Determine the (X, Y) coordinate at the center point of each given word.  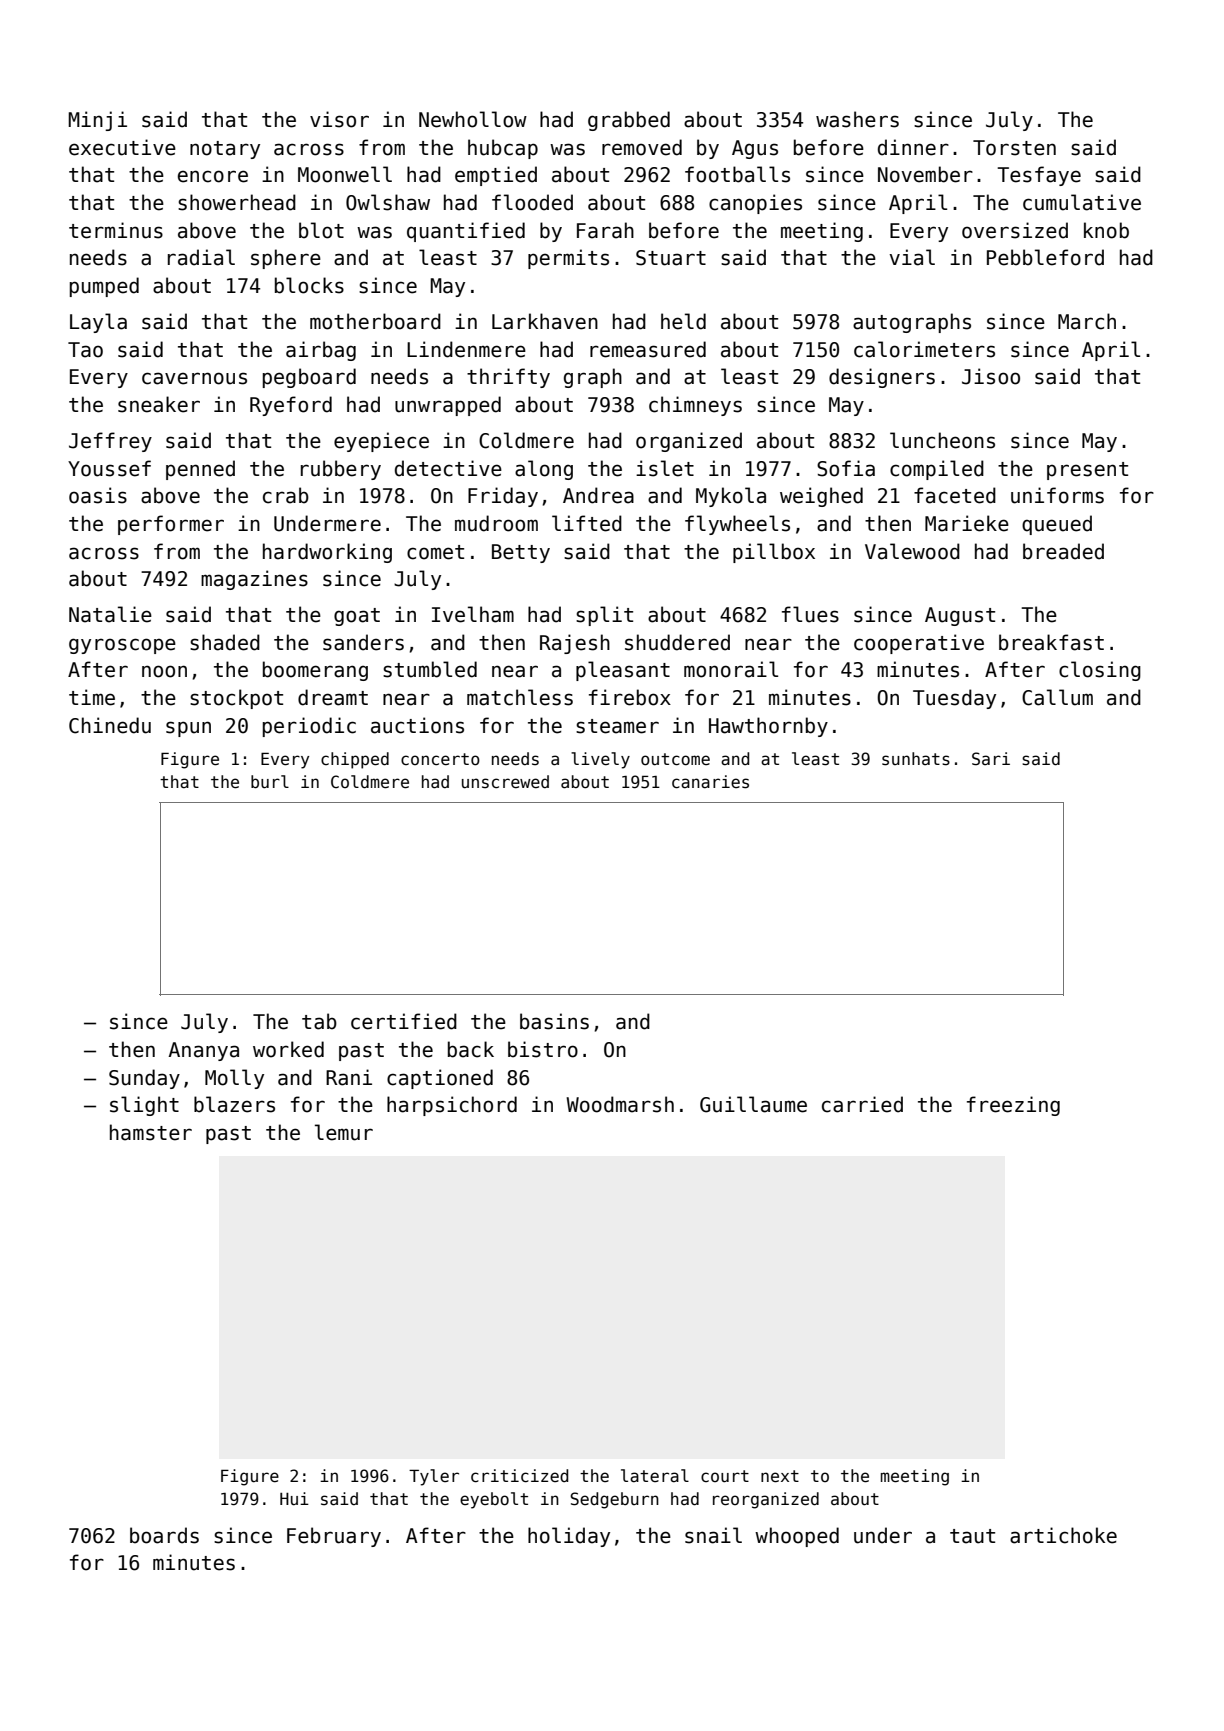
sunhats (916, 759)
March (1087, 321)
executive (122, 147)
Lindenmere (466, 349)
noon (164, 671)
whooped (797, 1537)
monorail (731, 669)
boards (164, 1535)
